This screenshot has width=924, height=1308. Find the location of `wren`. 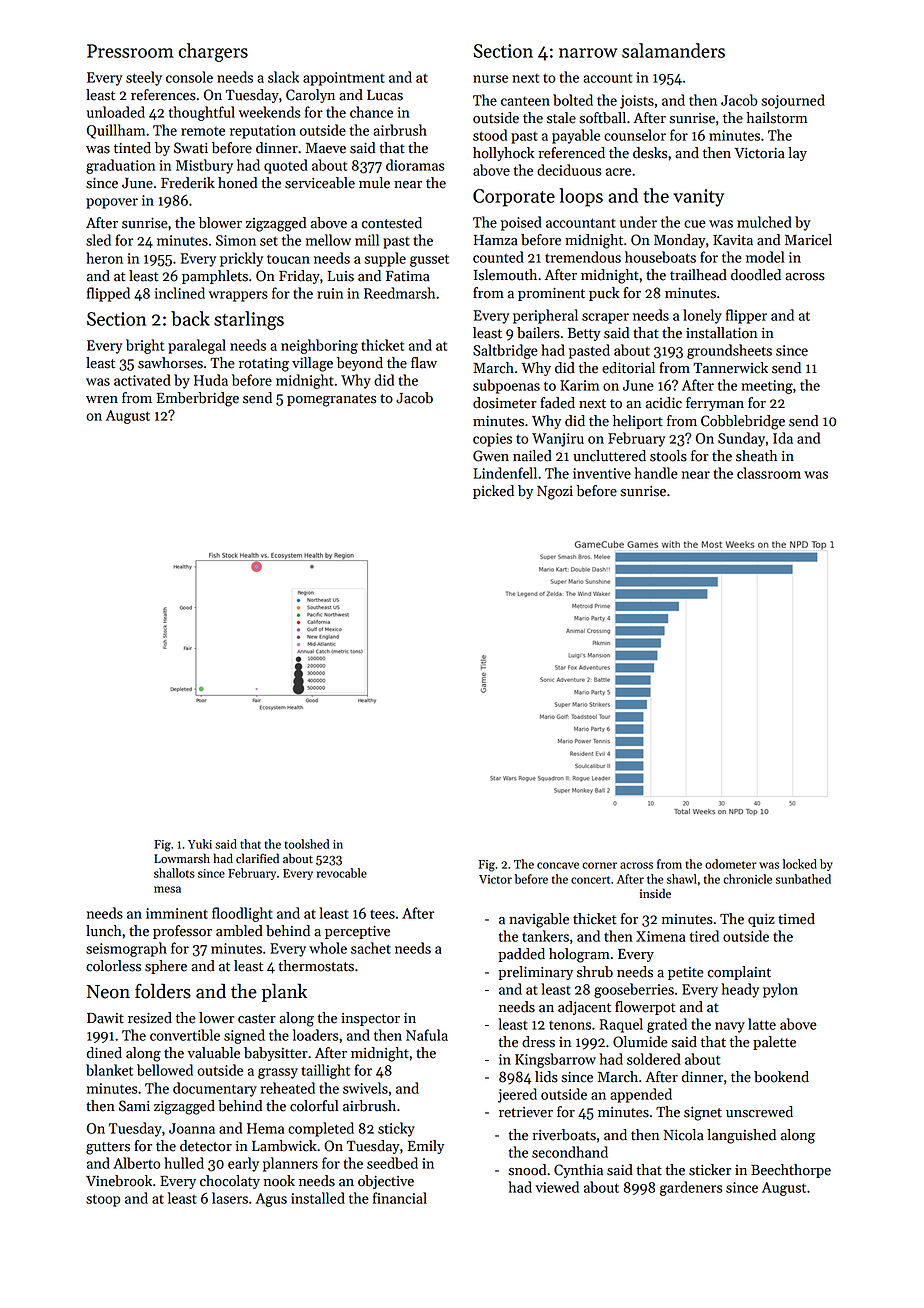

wren is located at coordinates (102, 400).
